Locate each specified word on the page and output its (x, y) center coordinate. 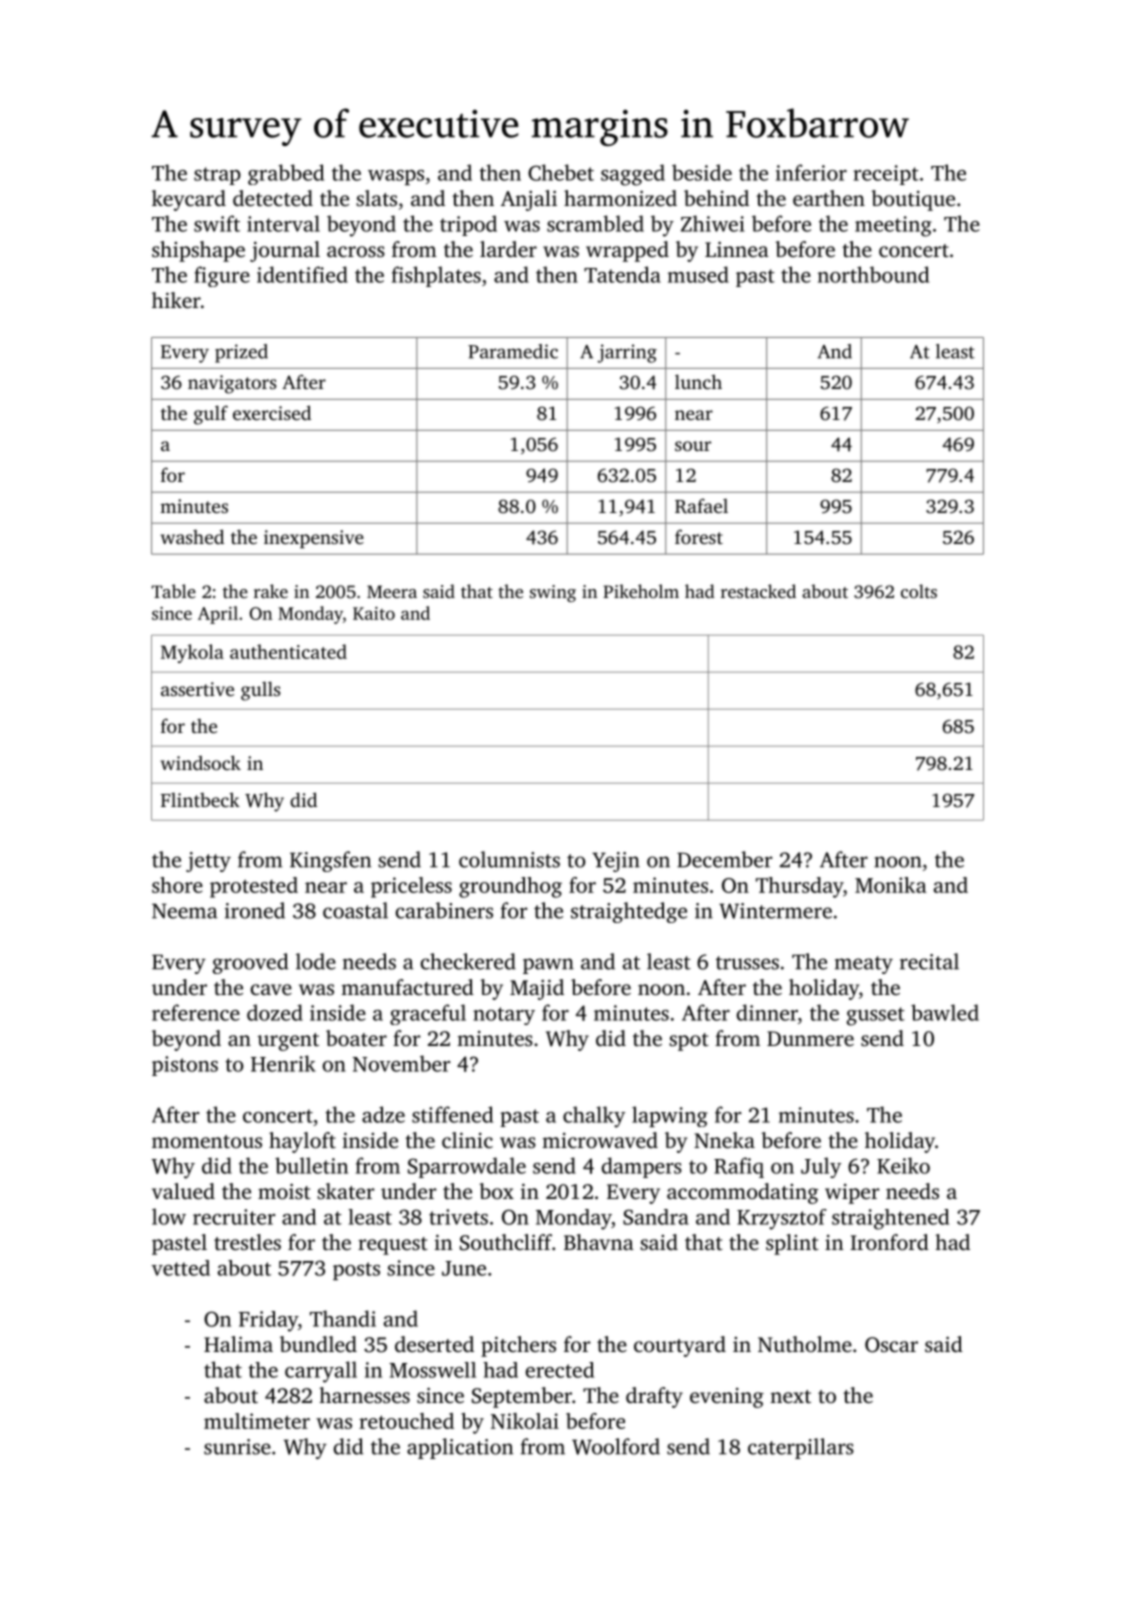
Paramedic (513, 351)
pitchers (518, 1346)
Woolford (616, 1446)
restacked (758, 591)
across (356, 251)
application (460, 1448)
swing (553, 593)
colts (919, 591)
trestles (247, 1242)
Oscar (891, 1345)
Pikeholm (641, 591)
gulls (261, 691)
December (724, 859)
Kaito (374, 613)
